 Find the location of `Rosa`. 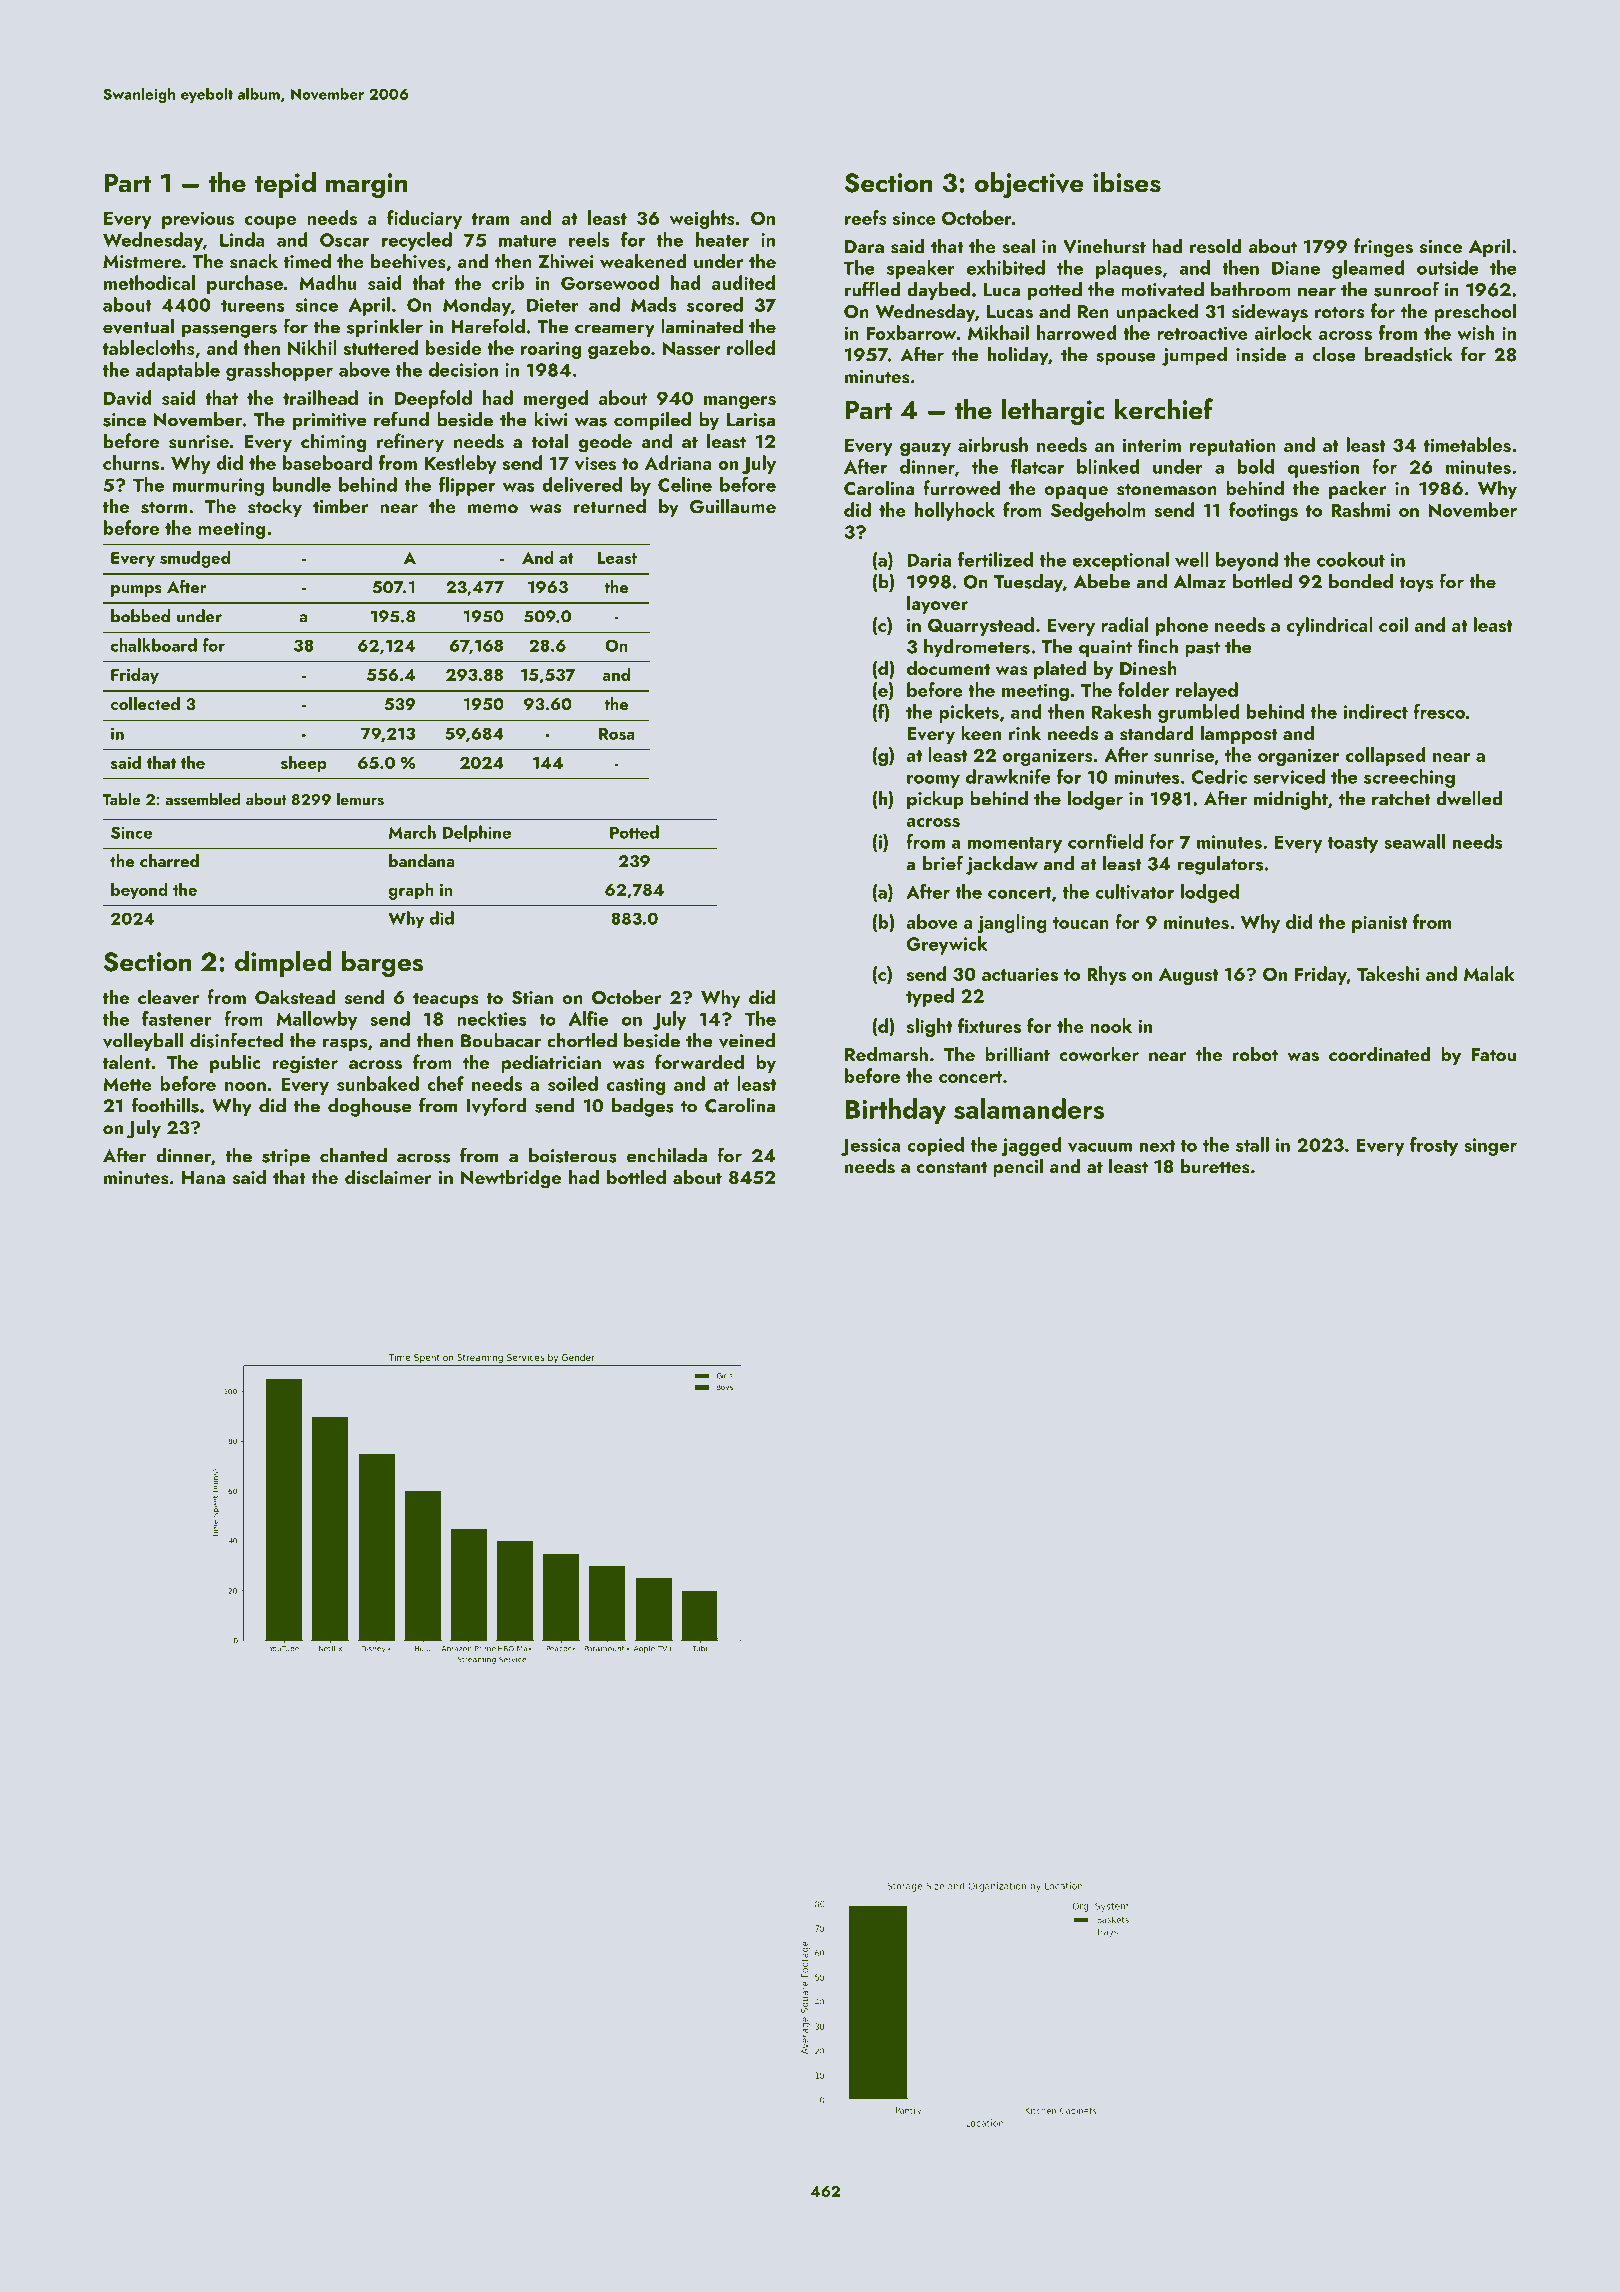

Rosa is located at coordinates (617, 733).
